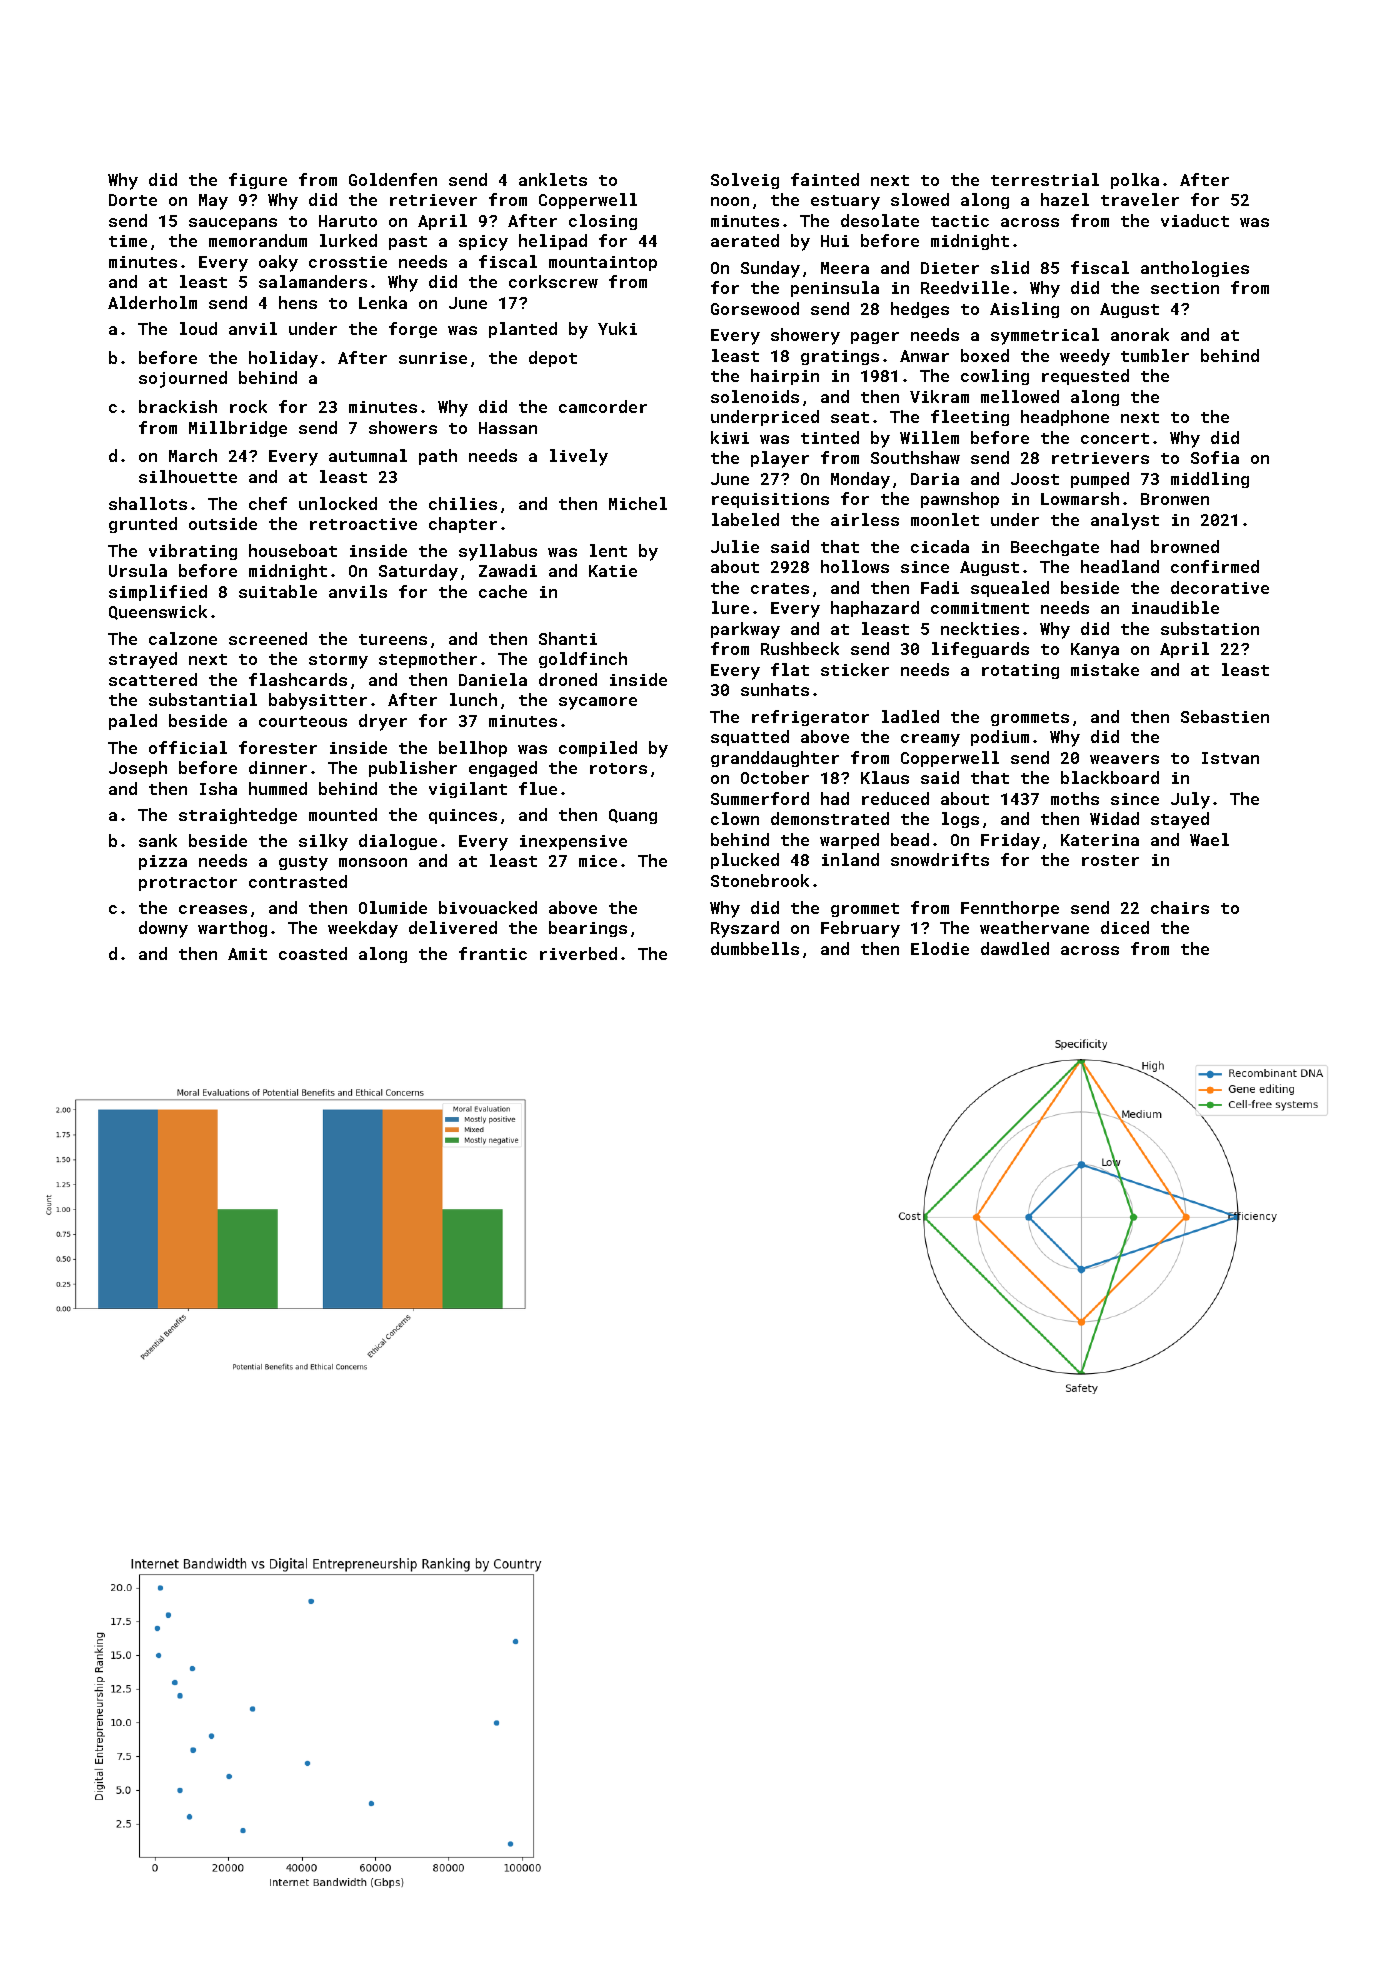  What do you see at coordinates (298, 881) in the image?
I see `contrasted` at bounding box center [298, 881].
